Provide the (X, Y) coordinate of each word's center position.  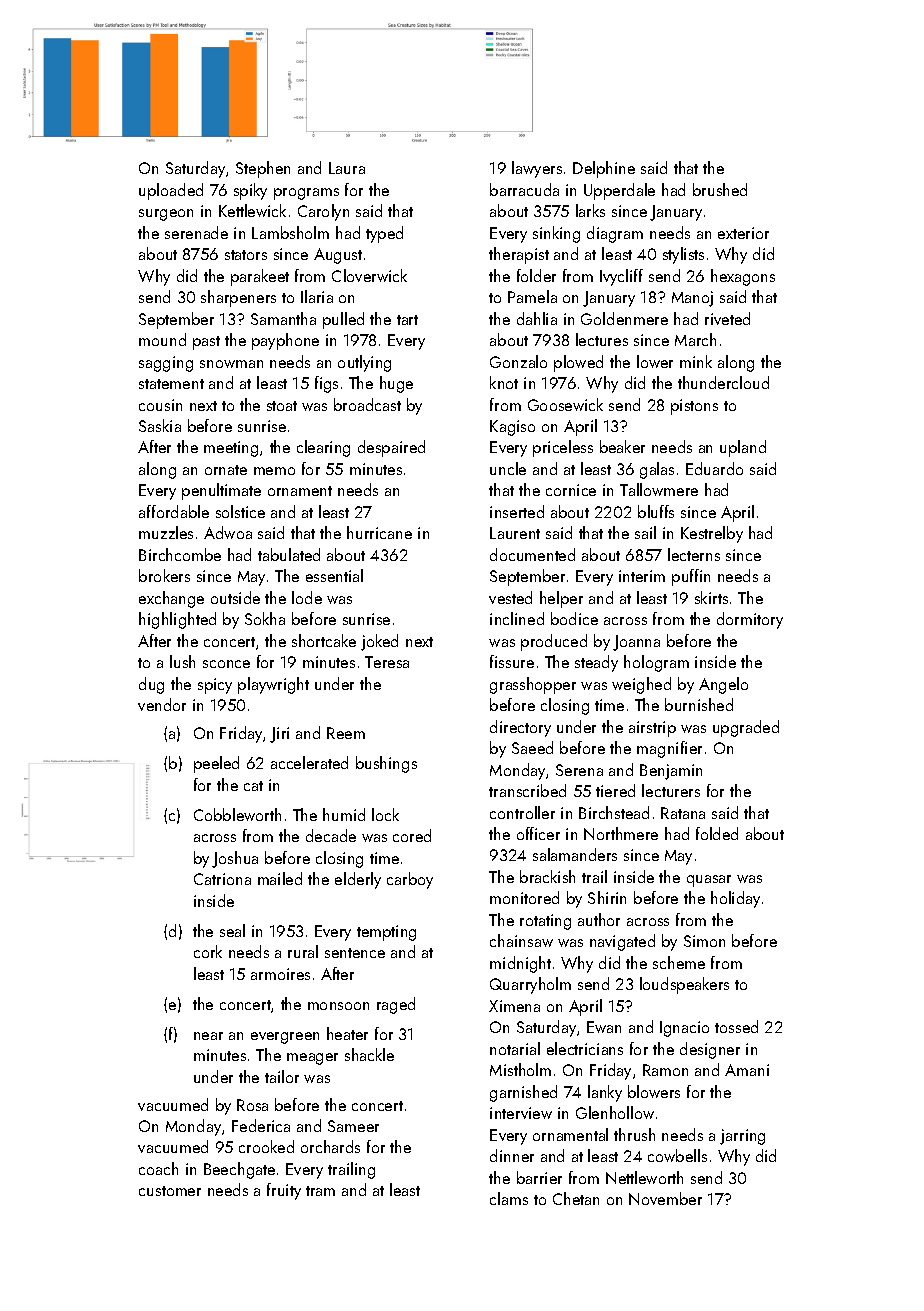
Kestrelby (712, 534)
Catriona (222, 879)
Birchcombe (180, 554)
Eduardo (714, 468)
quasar (709, 881)
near (208, 1036)
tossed (736, 1026)
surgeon (166, 215)
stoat (282, 406)
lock (385, 814)
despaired (391, 448)
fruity (284, 1191)
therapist (519, 255)
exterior (743, 233)
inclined (517, 618)
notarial (515, 1048)
